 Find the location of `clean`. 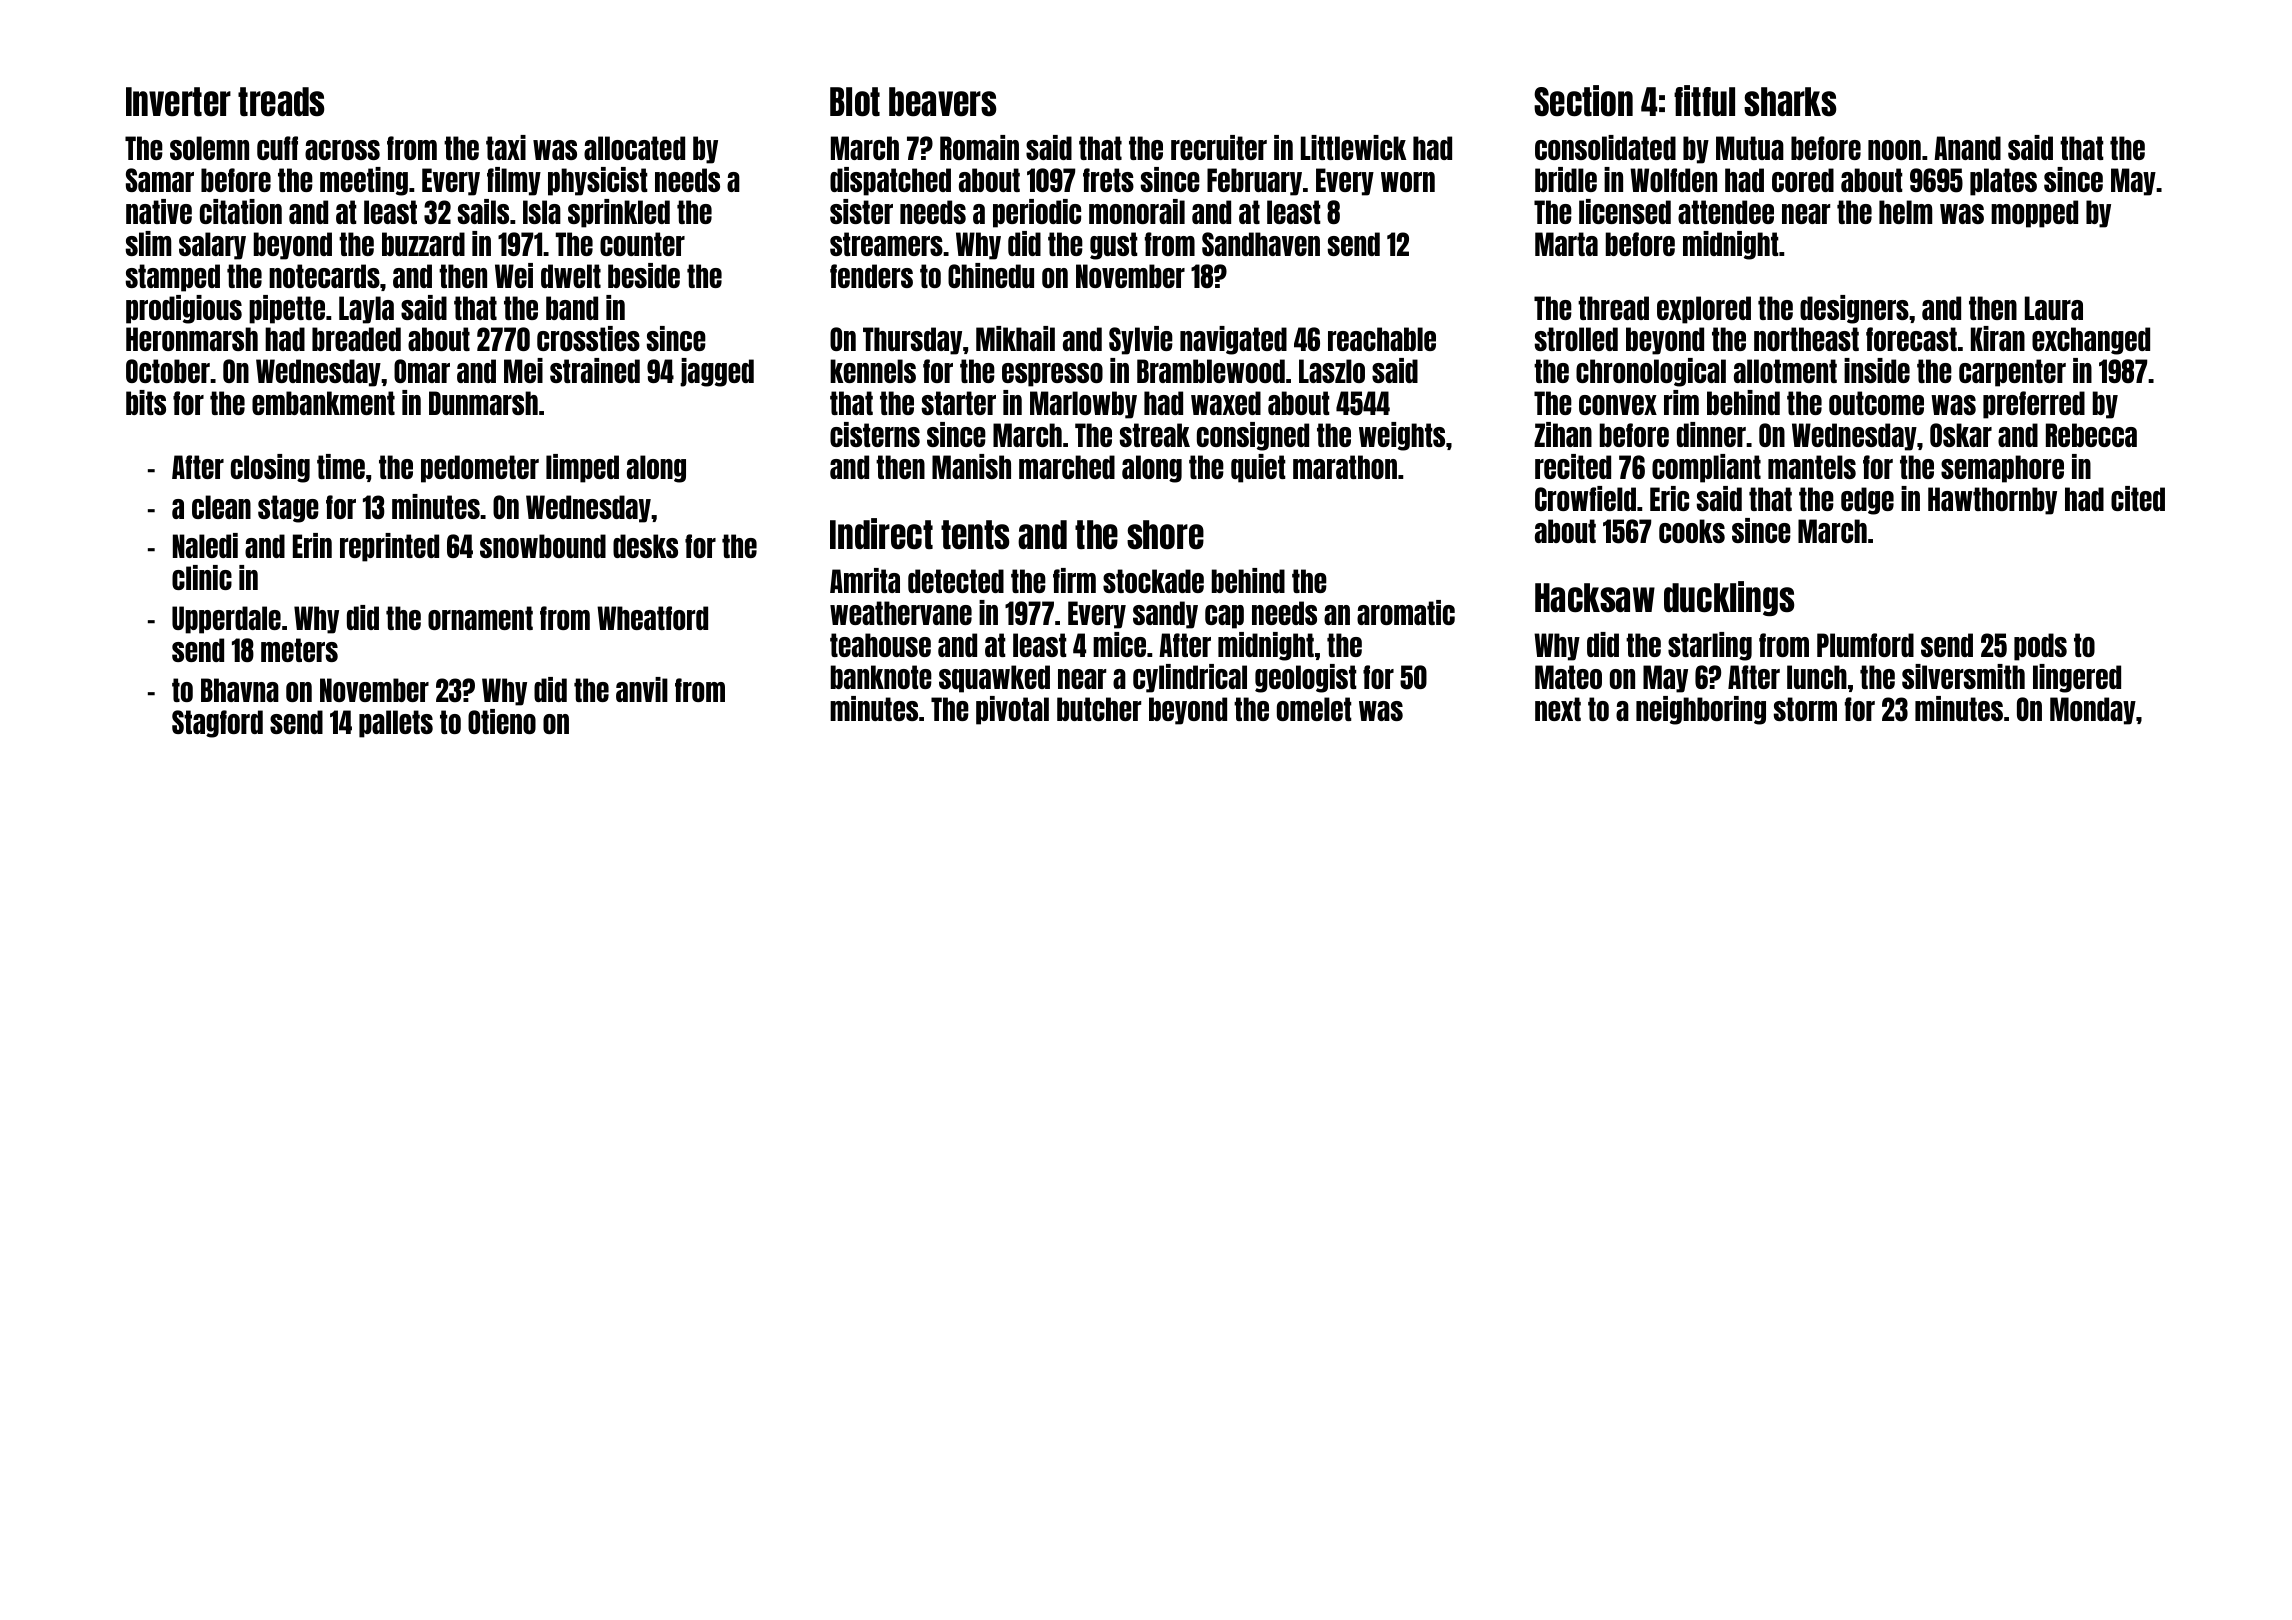

clean is located at coordinates (221, 507).
